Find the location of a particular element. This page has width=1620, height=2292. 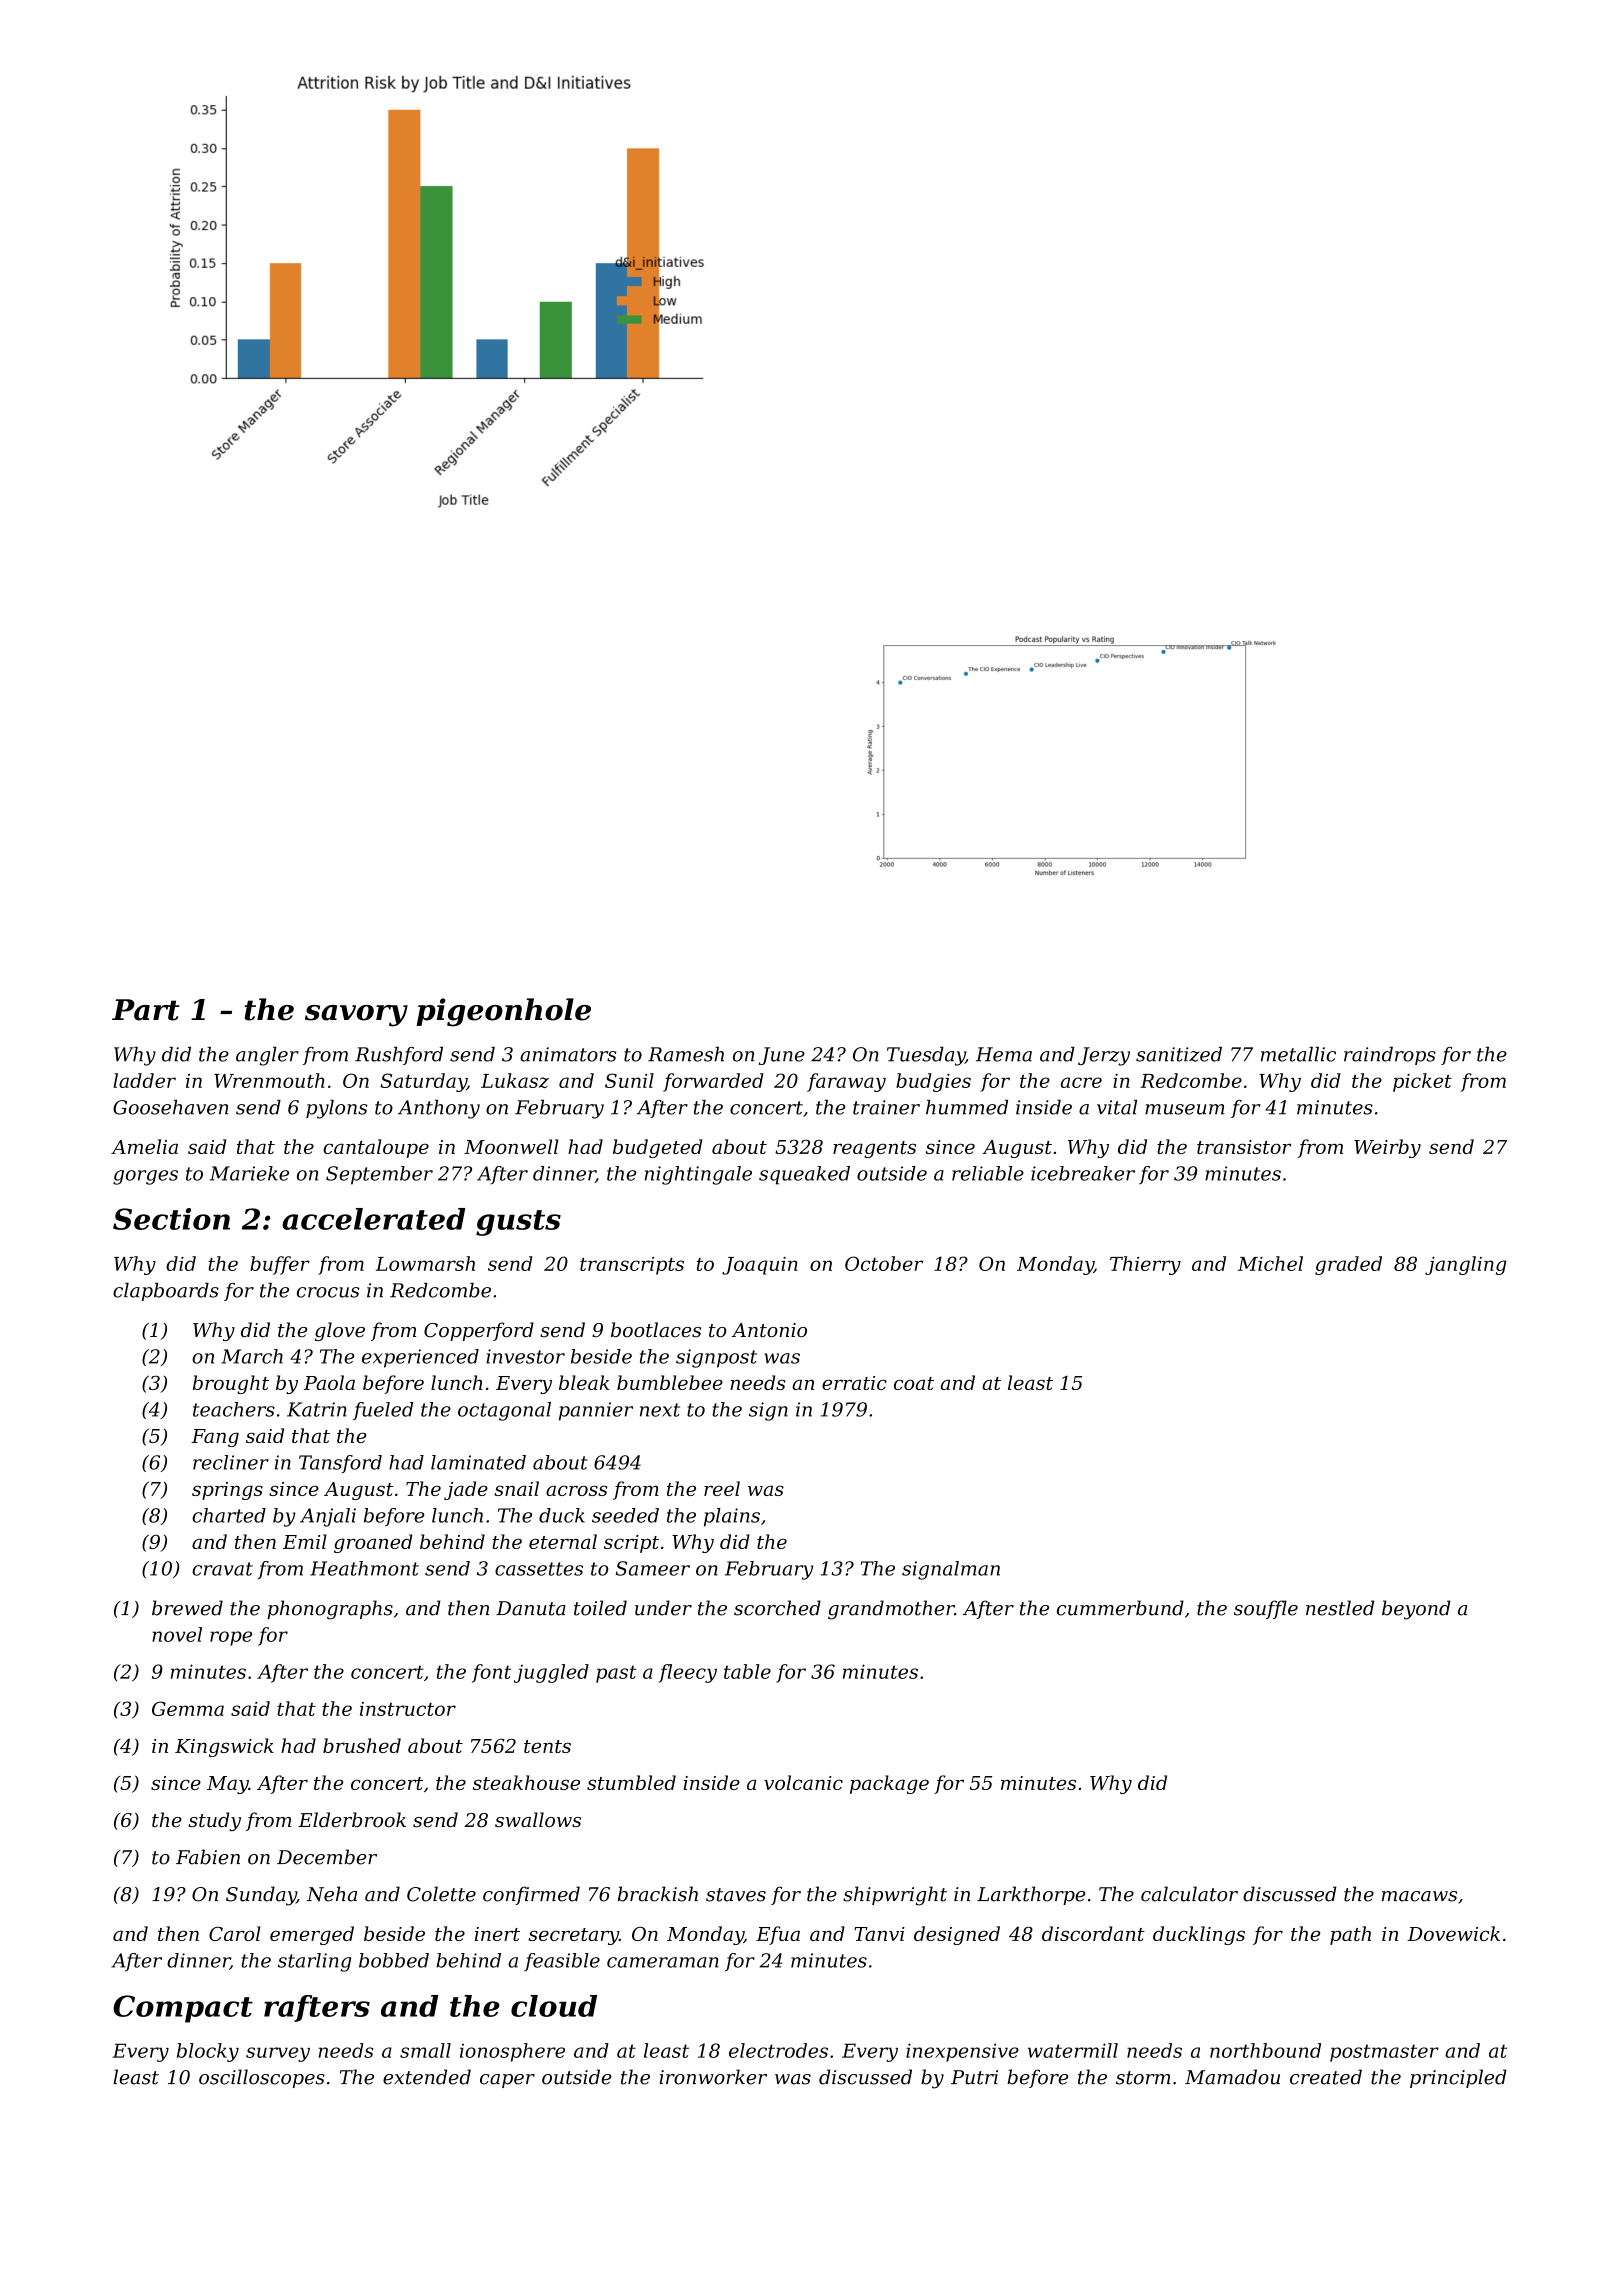

erratic is located at coordinates (854, 1383).
